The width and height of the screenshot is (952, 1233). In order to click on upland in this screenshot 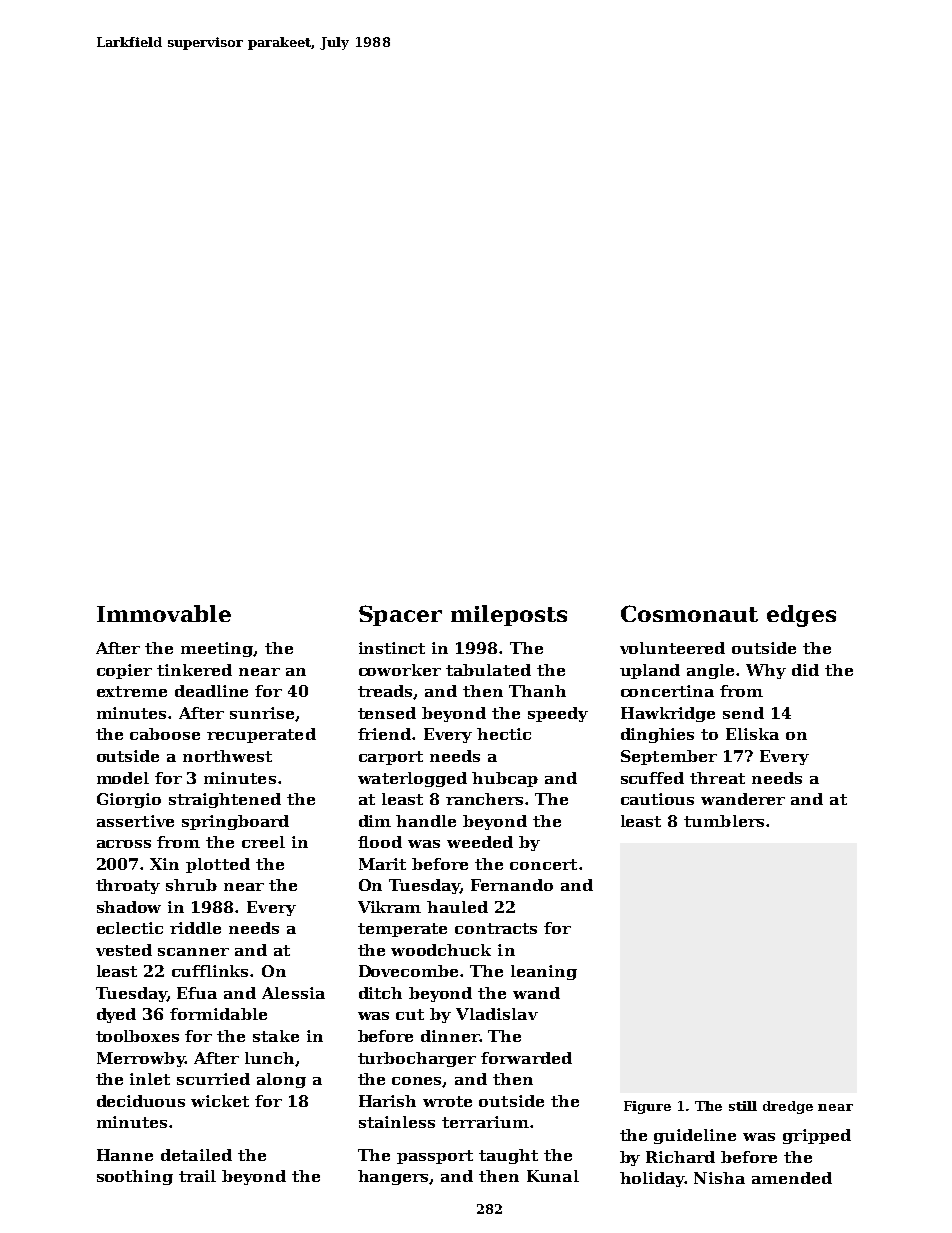, I will do `click(650, 671)`.
